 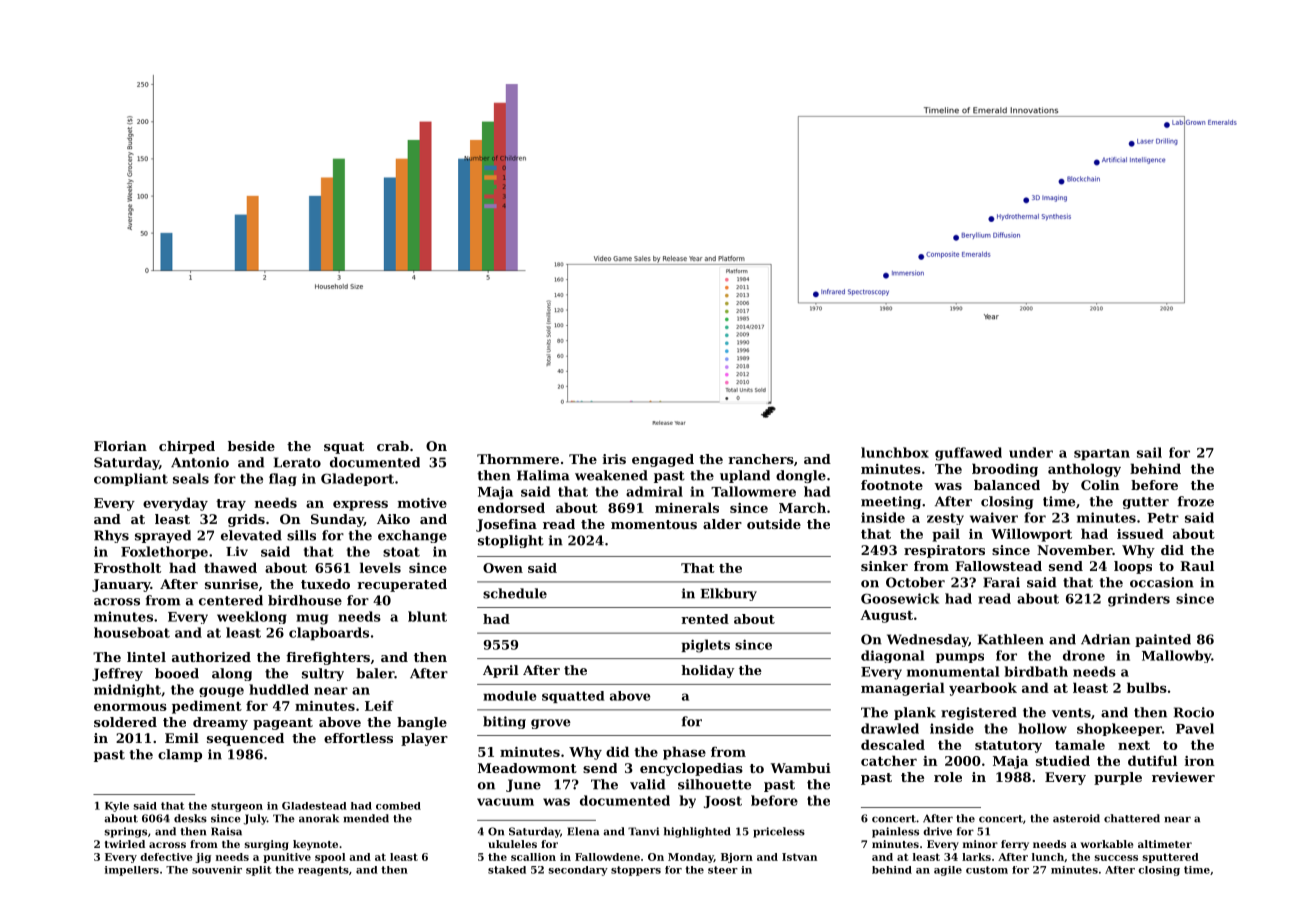 What do you see at coordinates (614, 459) in the image?
I see `iris` at bounding box center [614, 459].
